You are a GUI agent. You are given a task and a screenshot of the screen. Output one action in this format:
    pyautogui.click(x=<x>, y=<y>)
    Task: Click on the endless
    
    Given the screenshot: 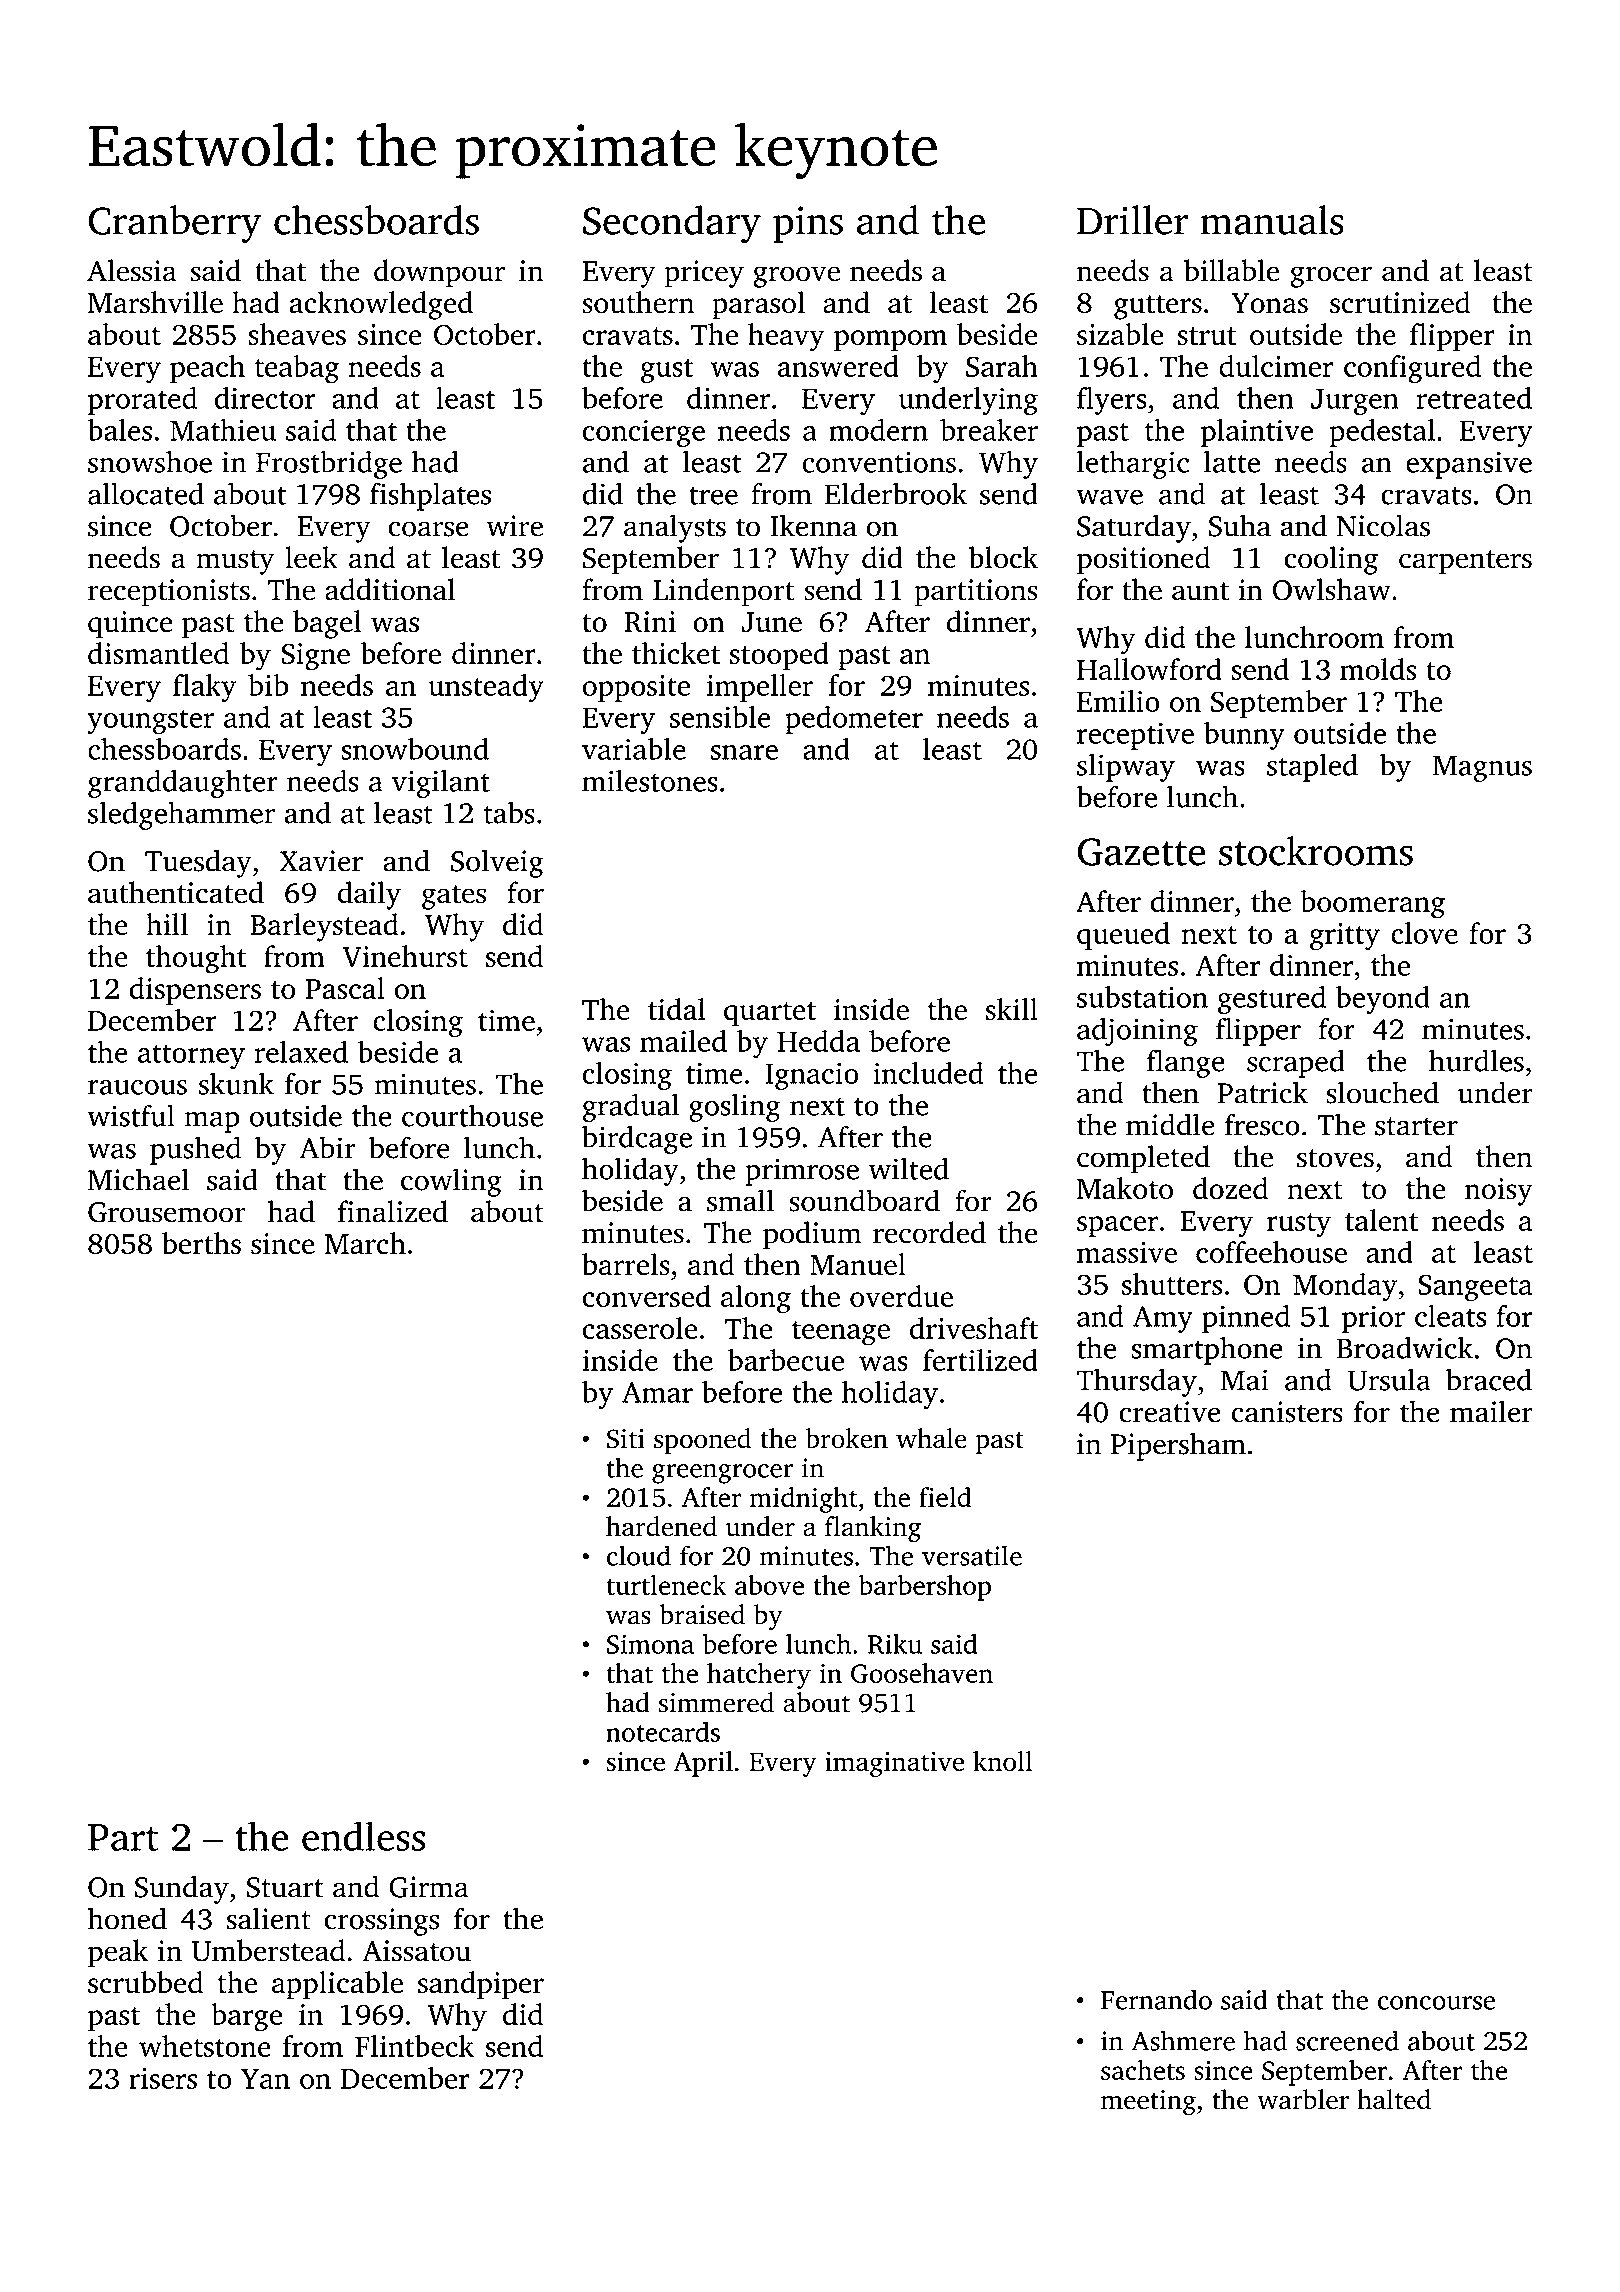 What is the action you would take?
    pyautogui.click(x=363, y=1836)
